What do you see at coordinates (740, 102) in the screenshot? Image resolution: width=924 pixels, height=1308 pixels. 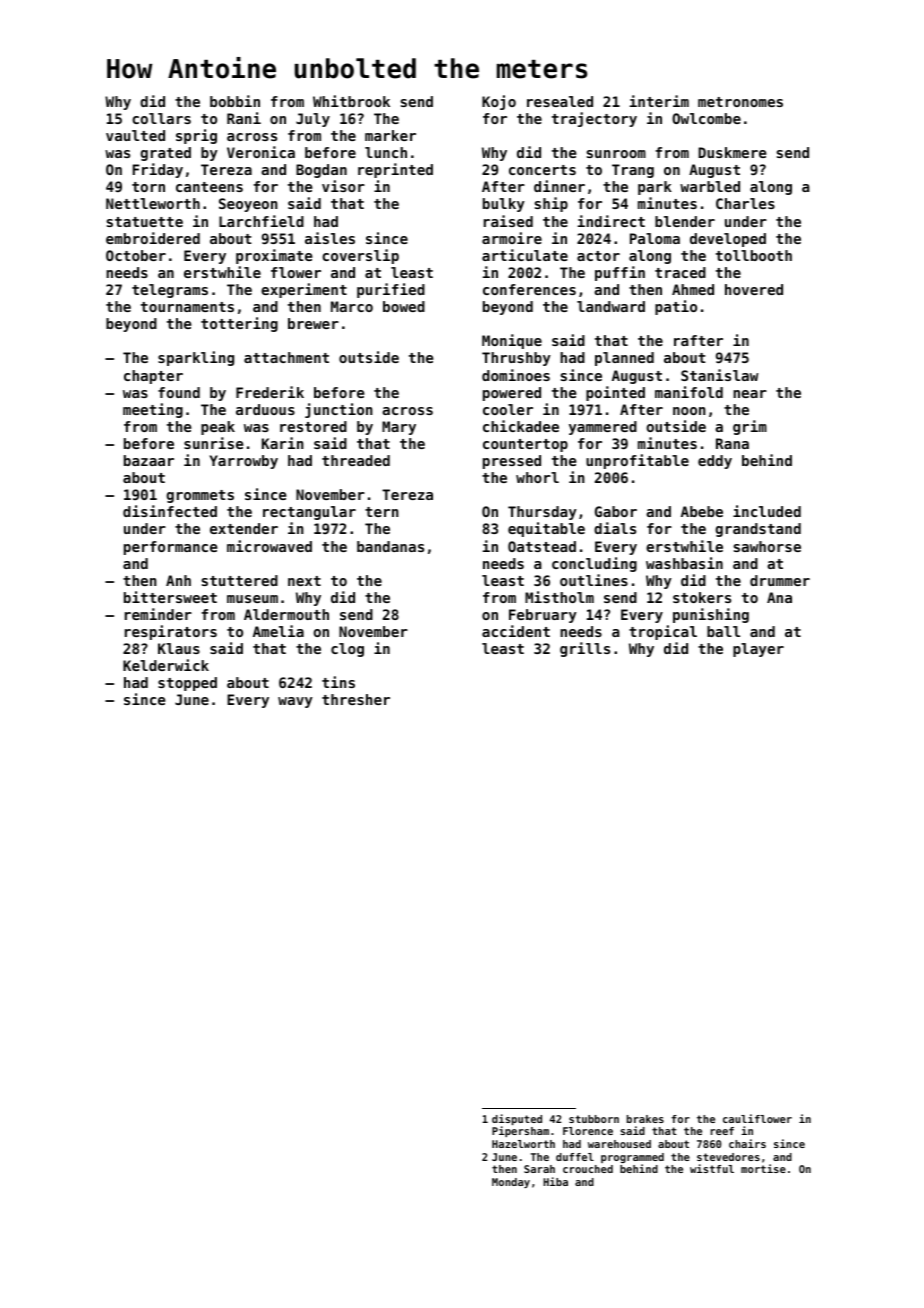 I see `metronomes` at bounding box center [740, 102].
